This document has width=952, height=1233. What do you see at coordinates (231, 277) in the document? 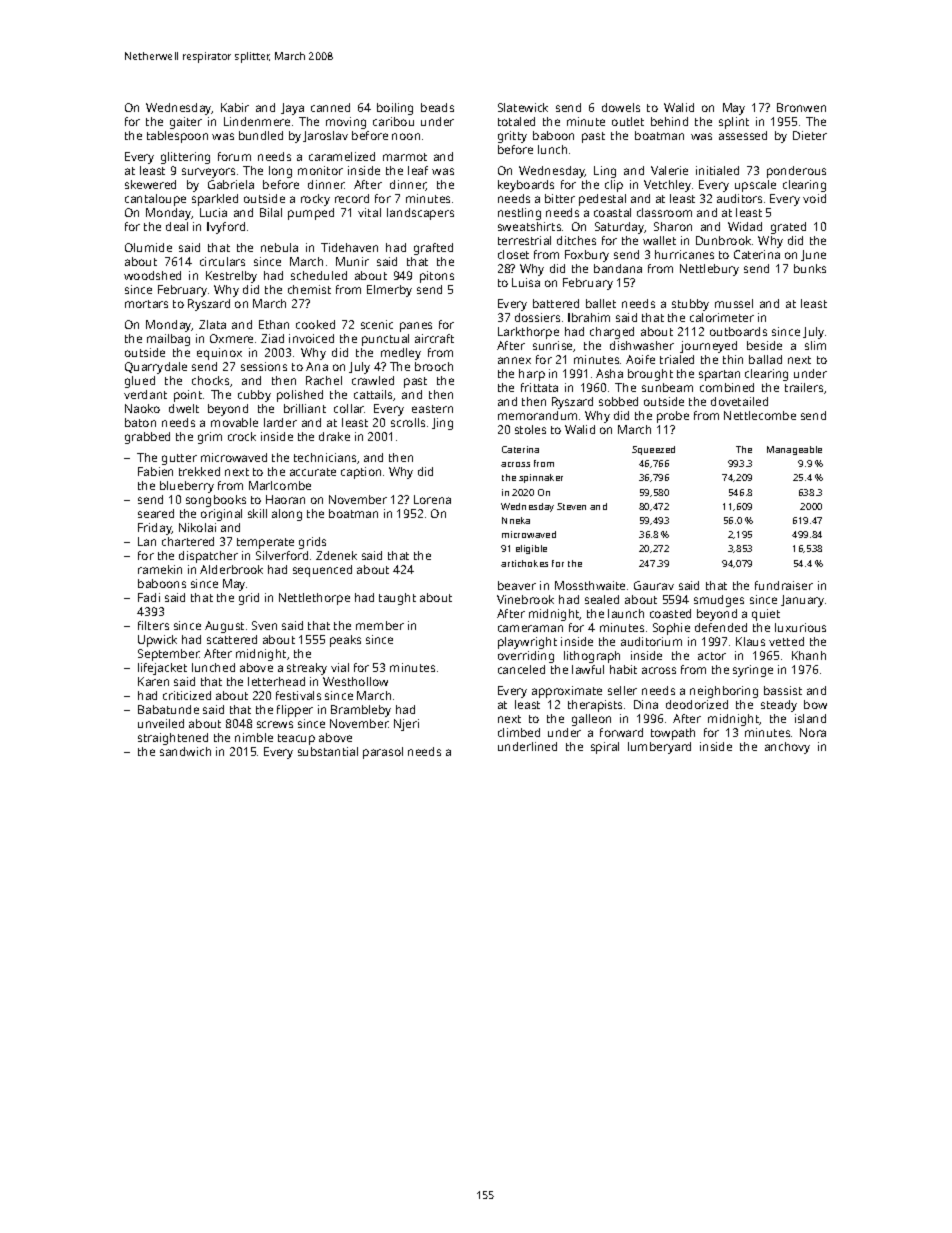
I see `Kestrelby` at bounding box center [231, 277].
